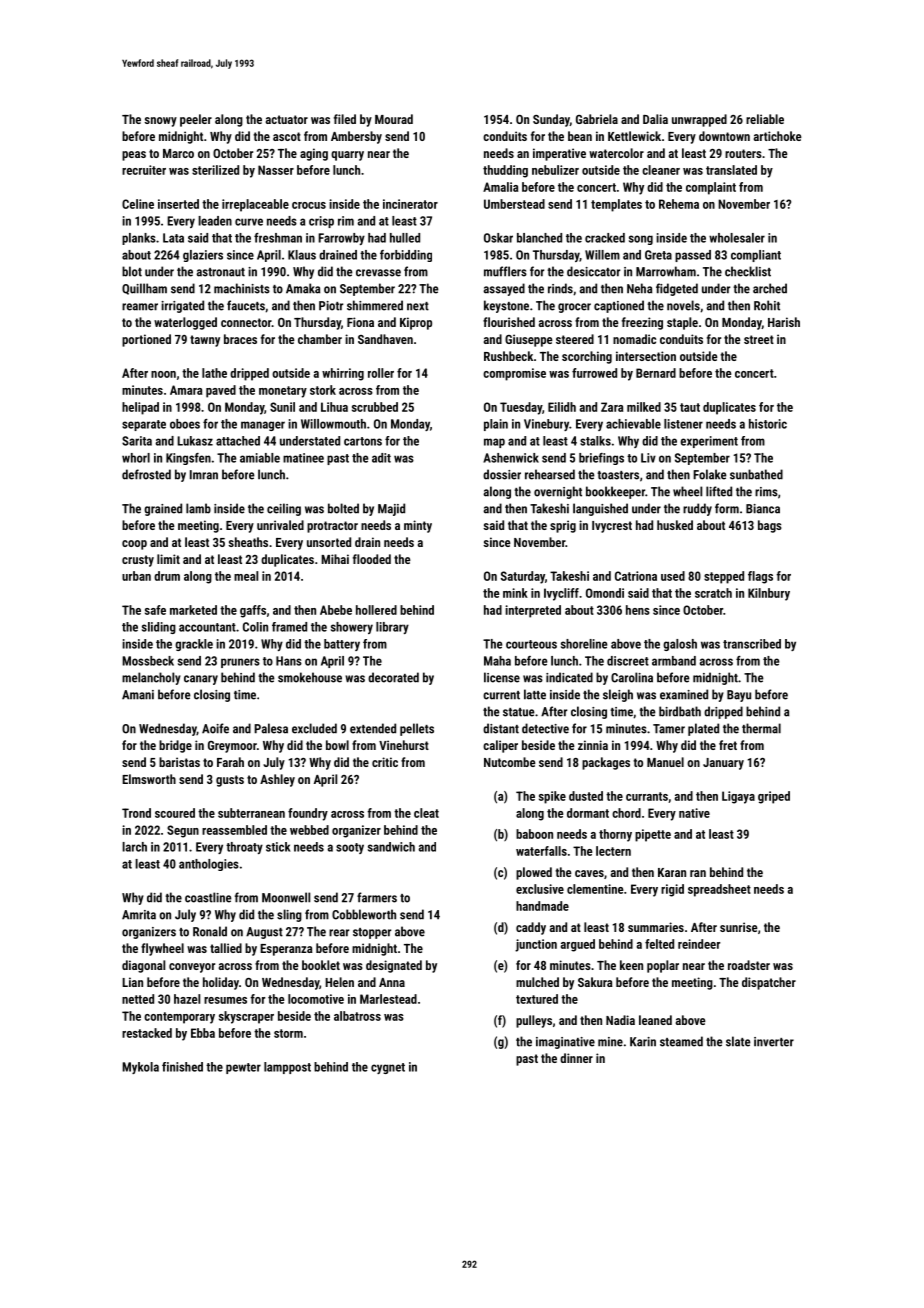  Describe the element at coordinates (134, 545) in the screenshot. I see `coop` at that location.
